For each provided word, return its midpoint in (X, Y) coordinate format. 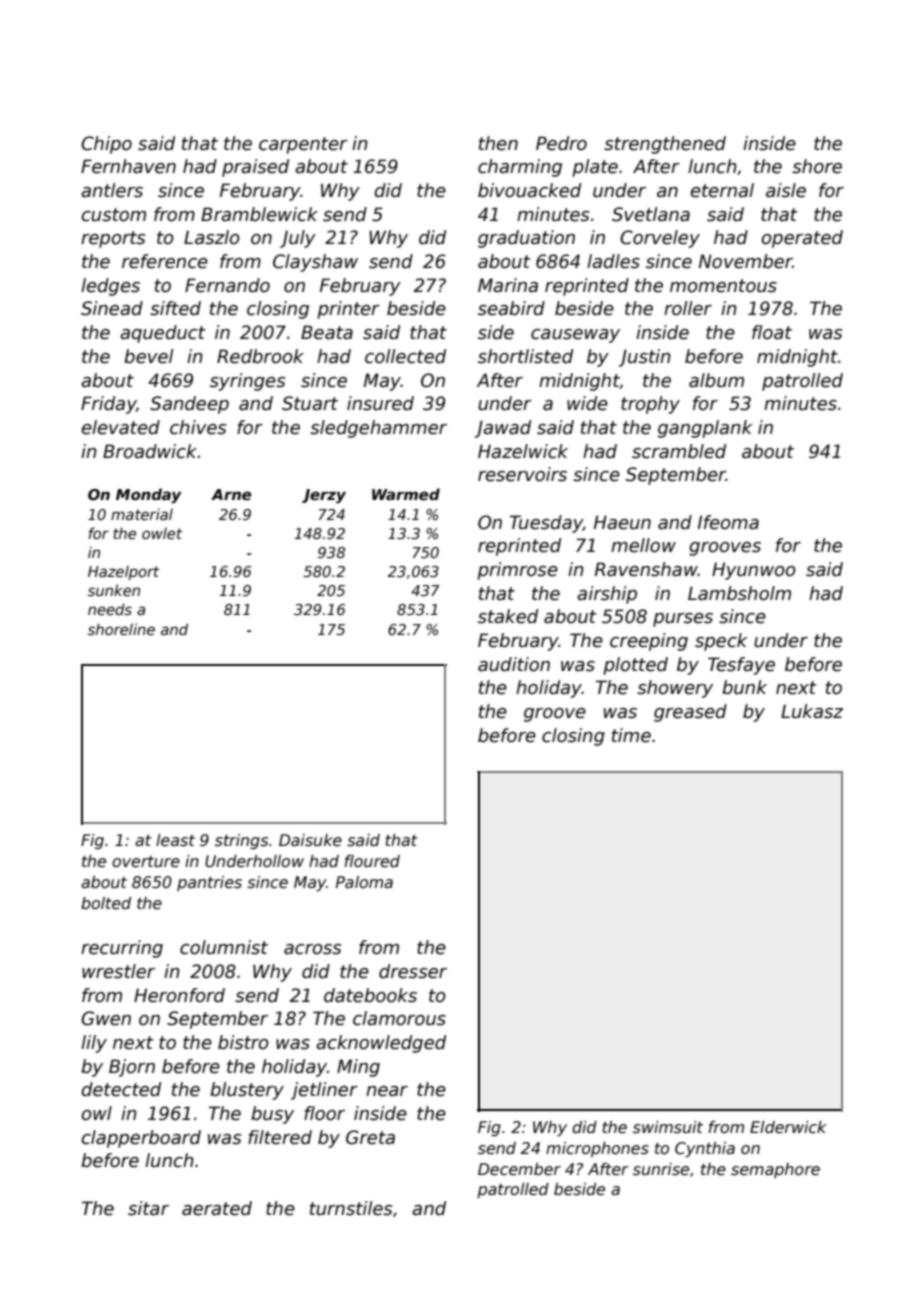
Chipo (106, 145)
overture (146, 862)
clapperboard (141, 1139)
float (772, 332)
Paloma (364, 882)
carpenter (303, 145)
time (631, 735)
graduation (526, 239)
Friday (108, 405)
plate (595, 168)
